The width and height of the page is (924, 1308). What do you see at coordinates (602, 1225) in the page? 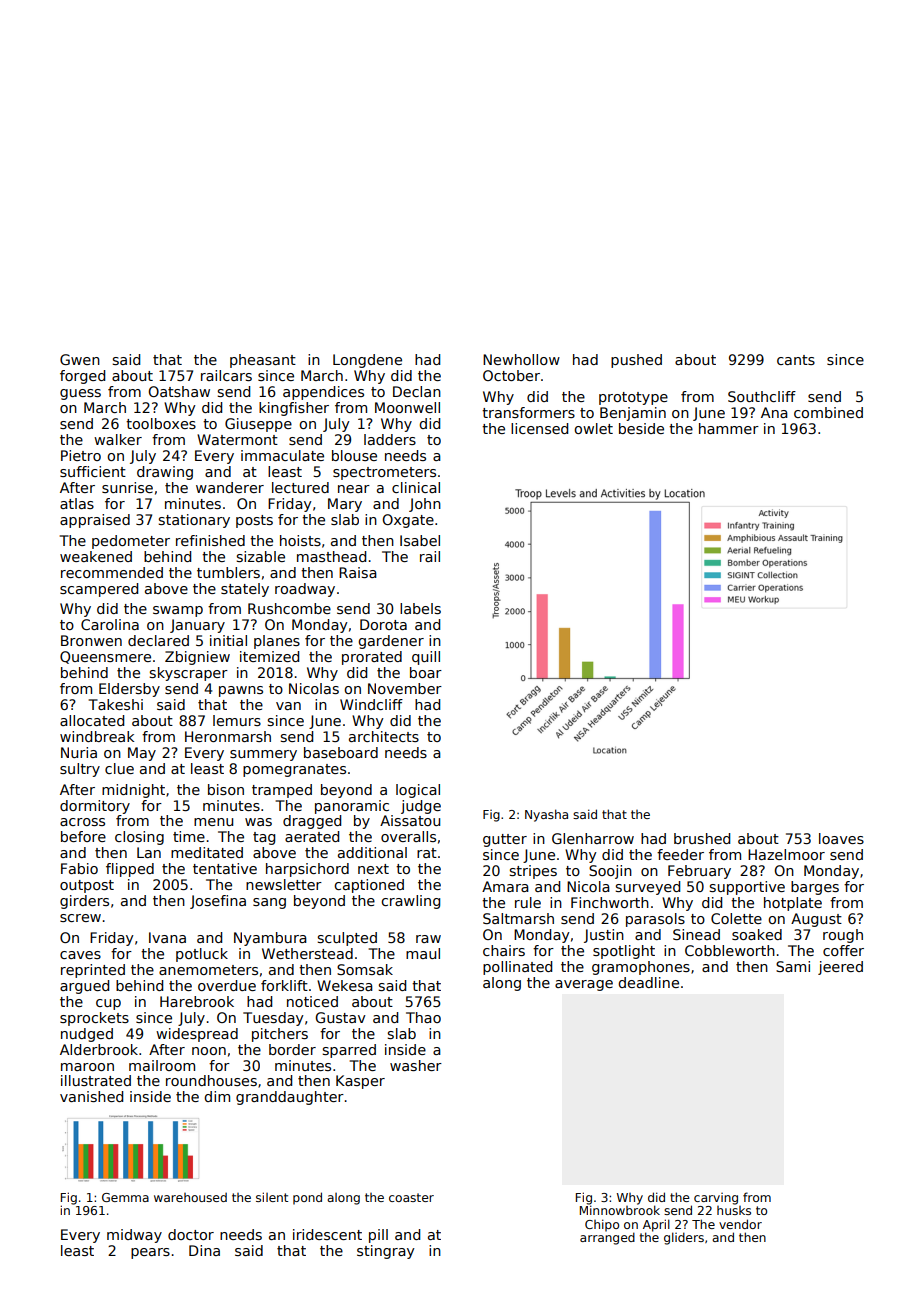
I see `Chipo` at bounding box center [602, 1225].
